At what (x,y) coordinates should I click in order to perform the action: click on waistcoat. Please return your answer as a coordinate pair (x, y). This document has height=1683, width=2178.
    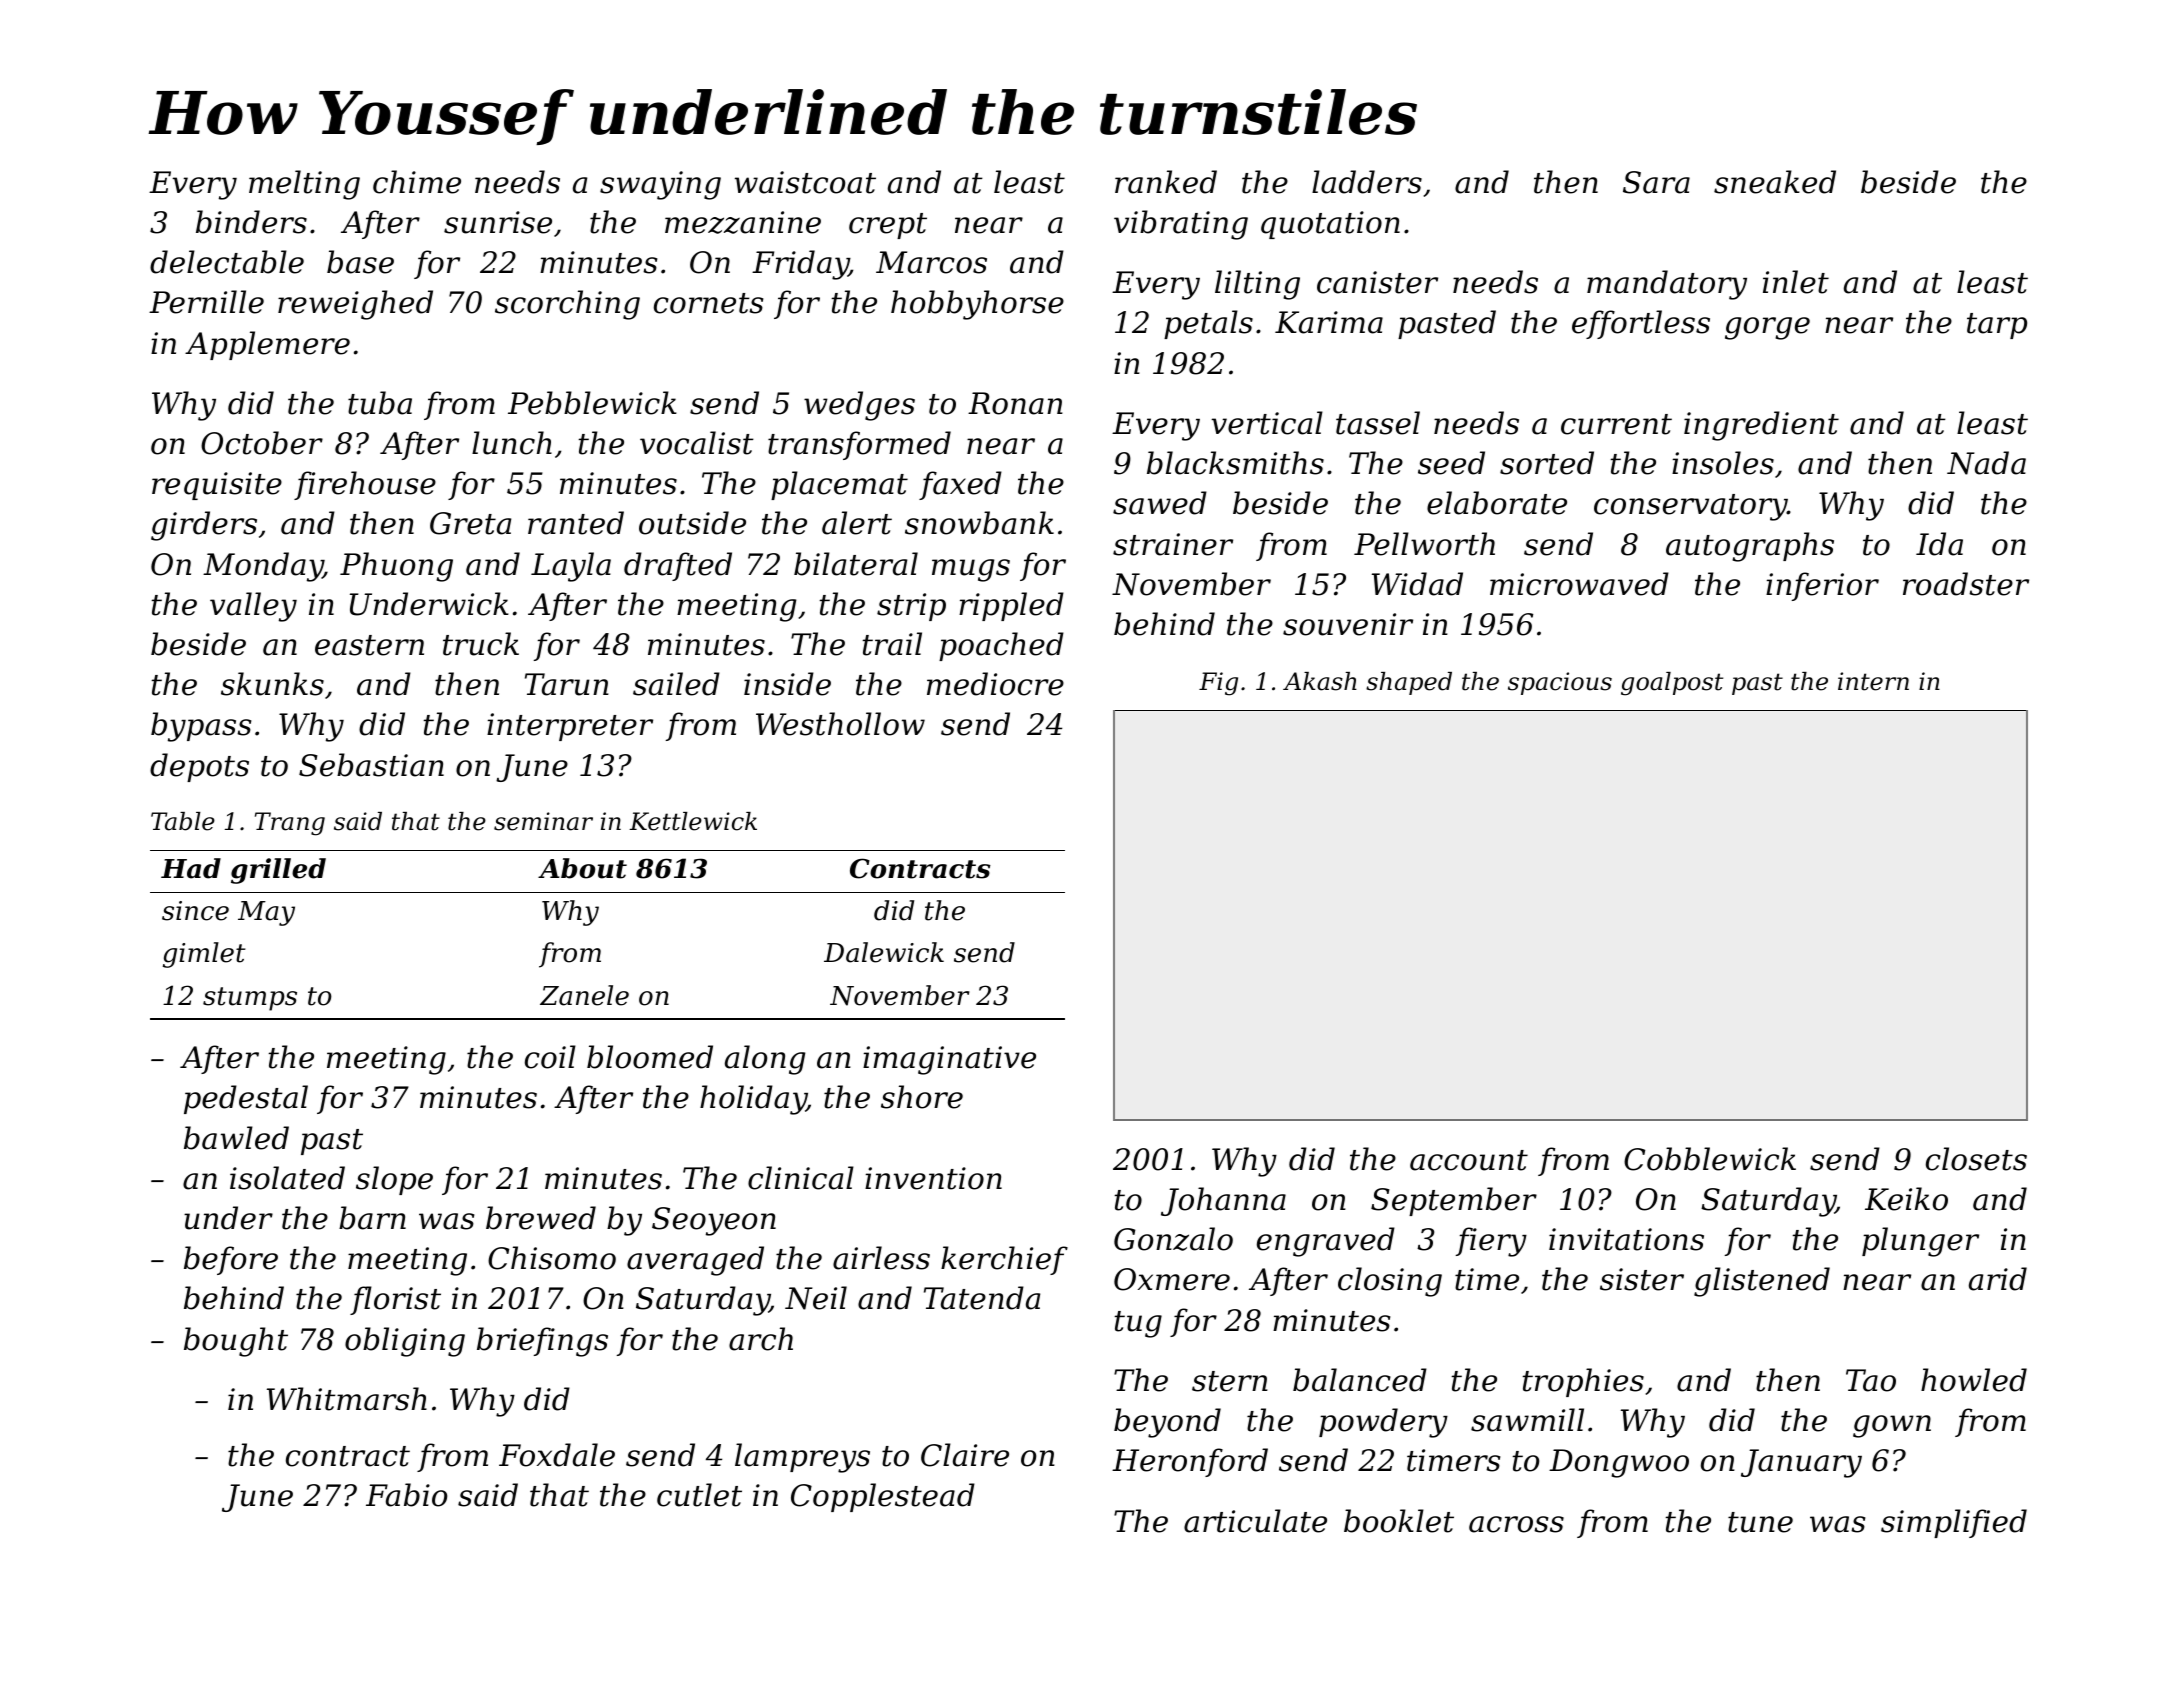
    Looking at the image, I should click on (805, 182).
